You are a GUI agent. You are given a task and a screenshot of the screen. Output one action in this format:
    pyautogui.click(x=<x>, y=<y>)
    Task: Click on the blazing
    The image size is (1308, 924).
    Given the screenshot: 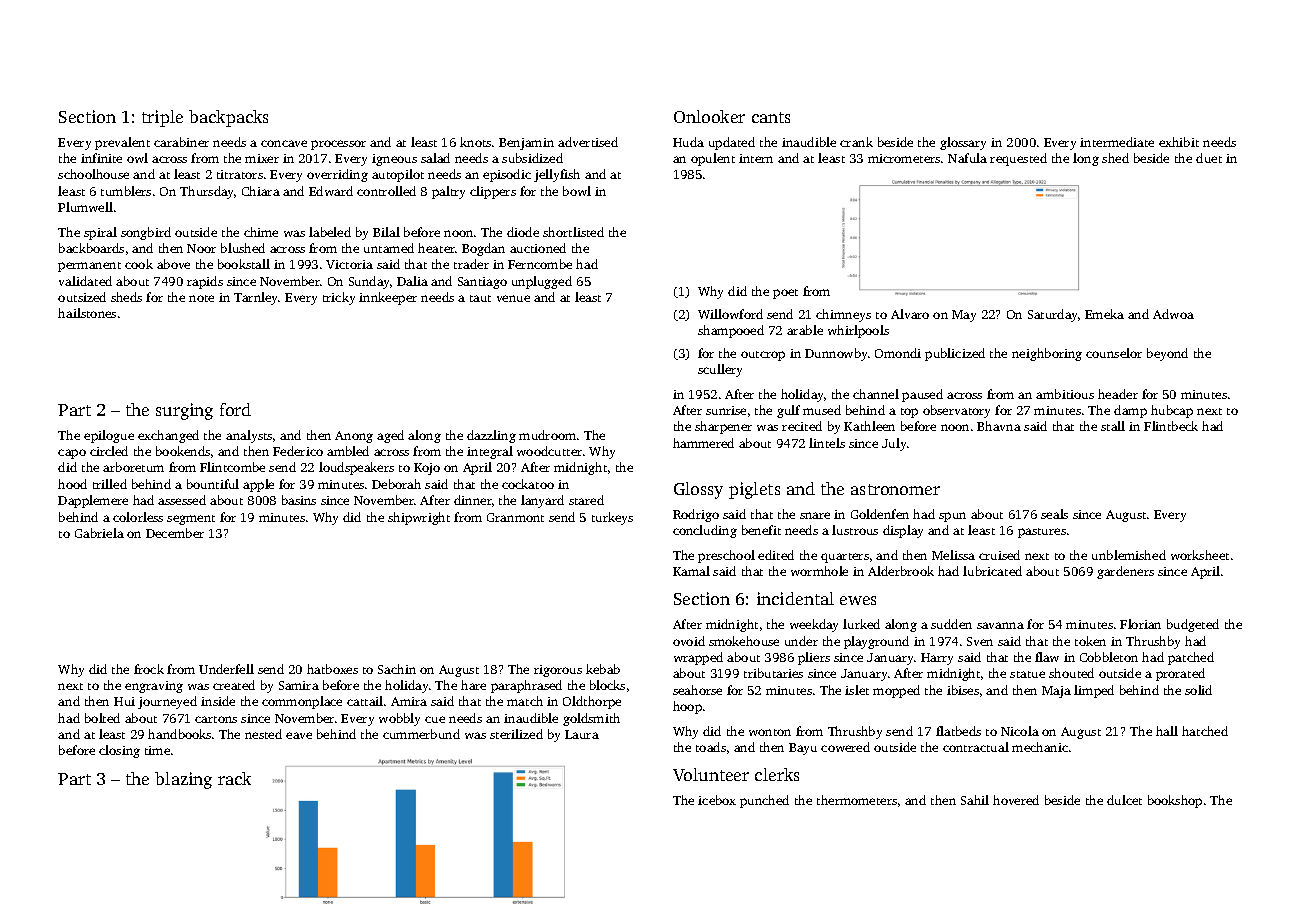 What is the action you would take?
    pyautogui.click(x=183, y=780)
